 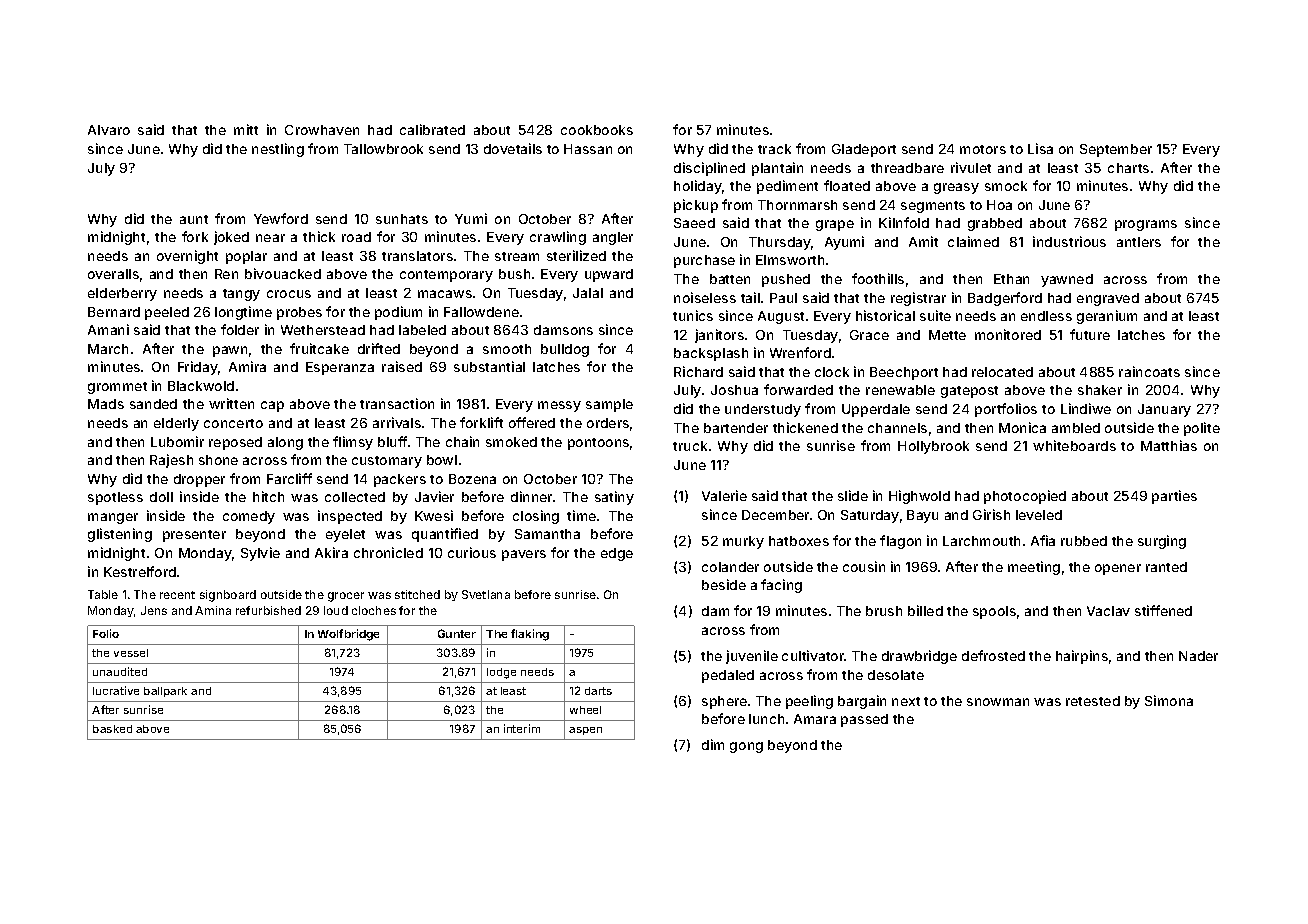 I want to click on satiny, so click(x=614, y=498).
